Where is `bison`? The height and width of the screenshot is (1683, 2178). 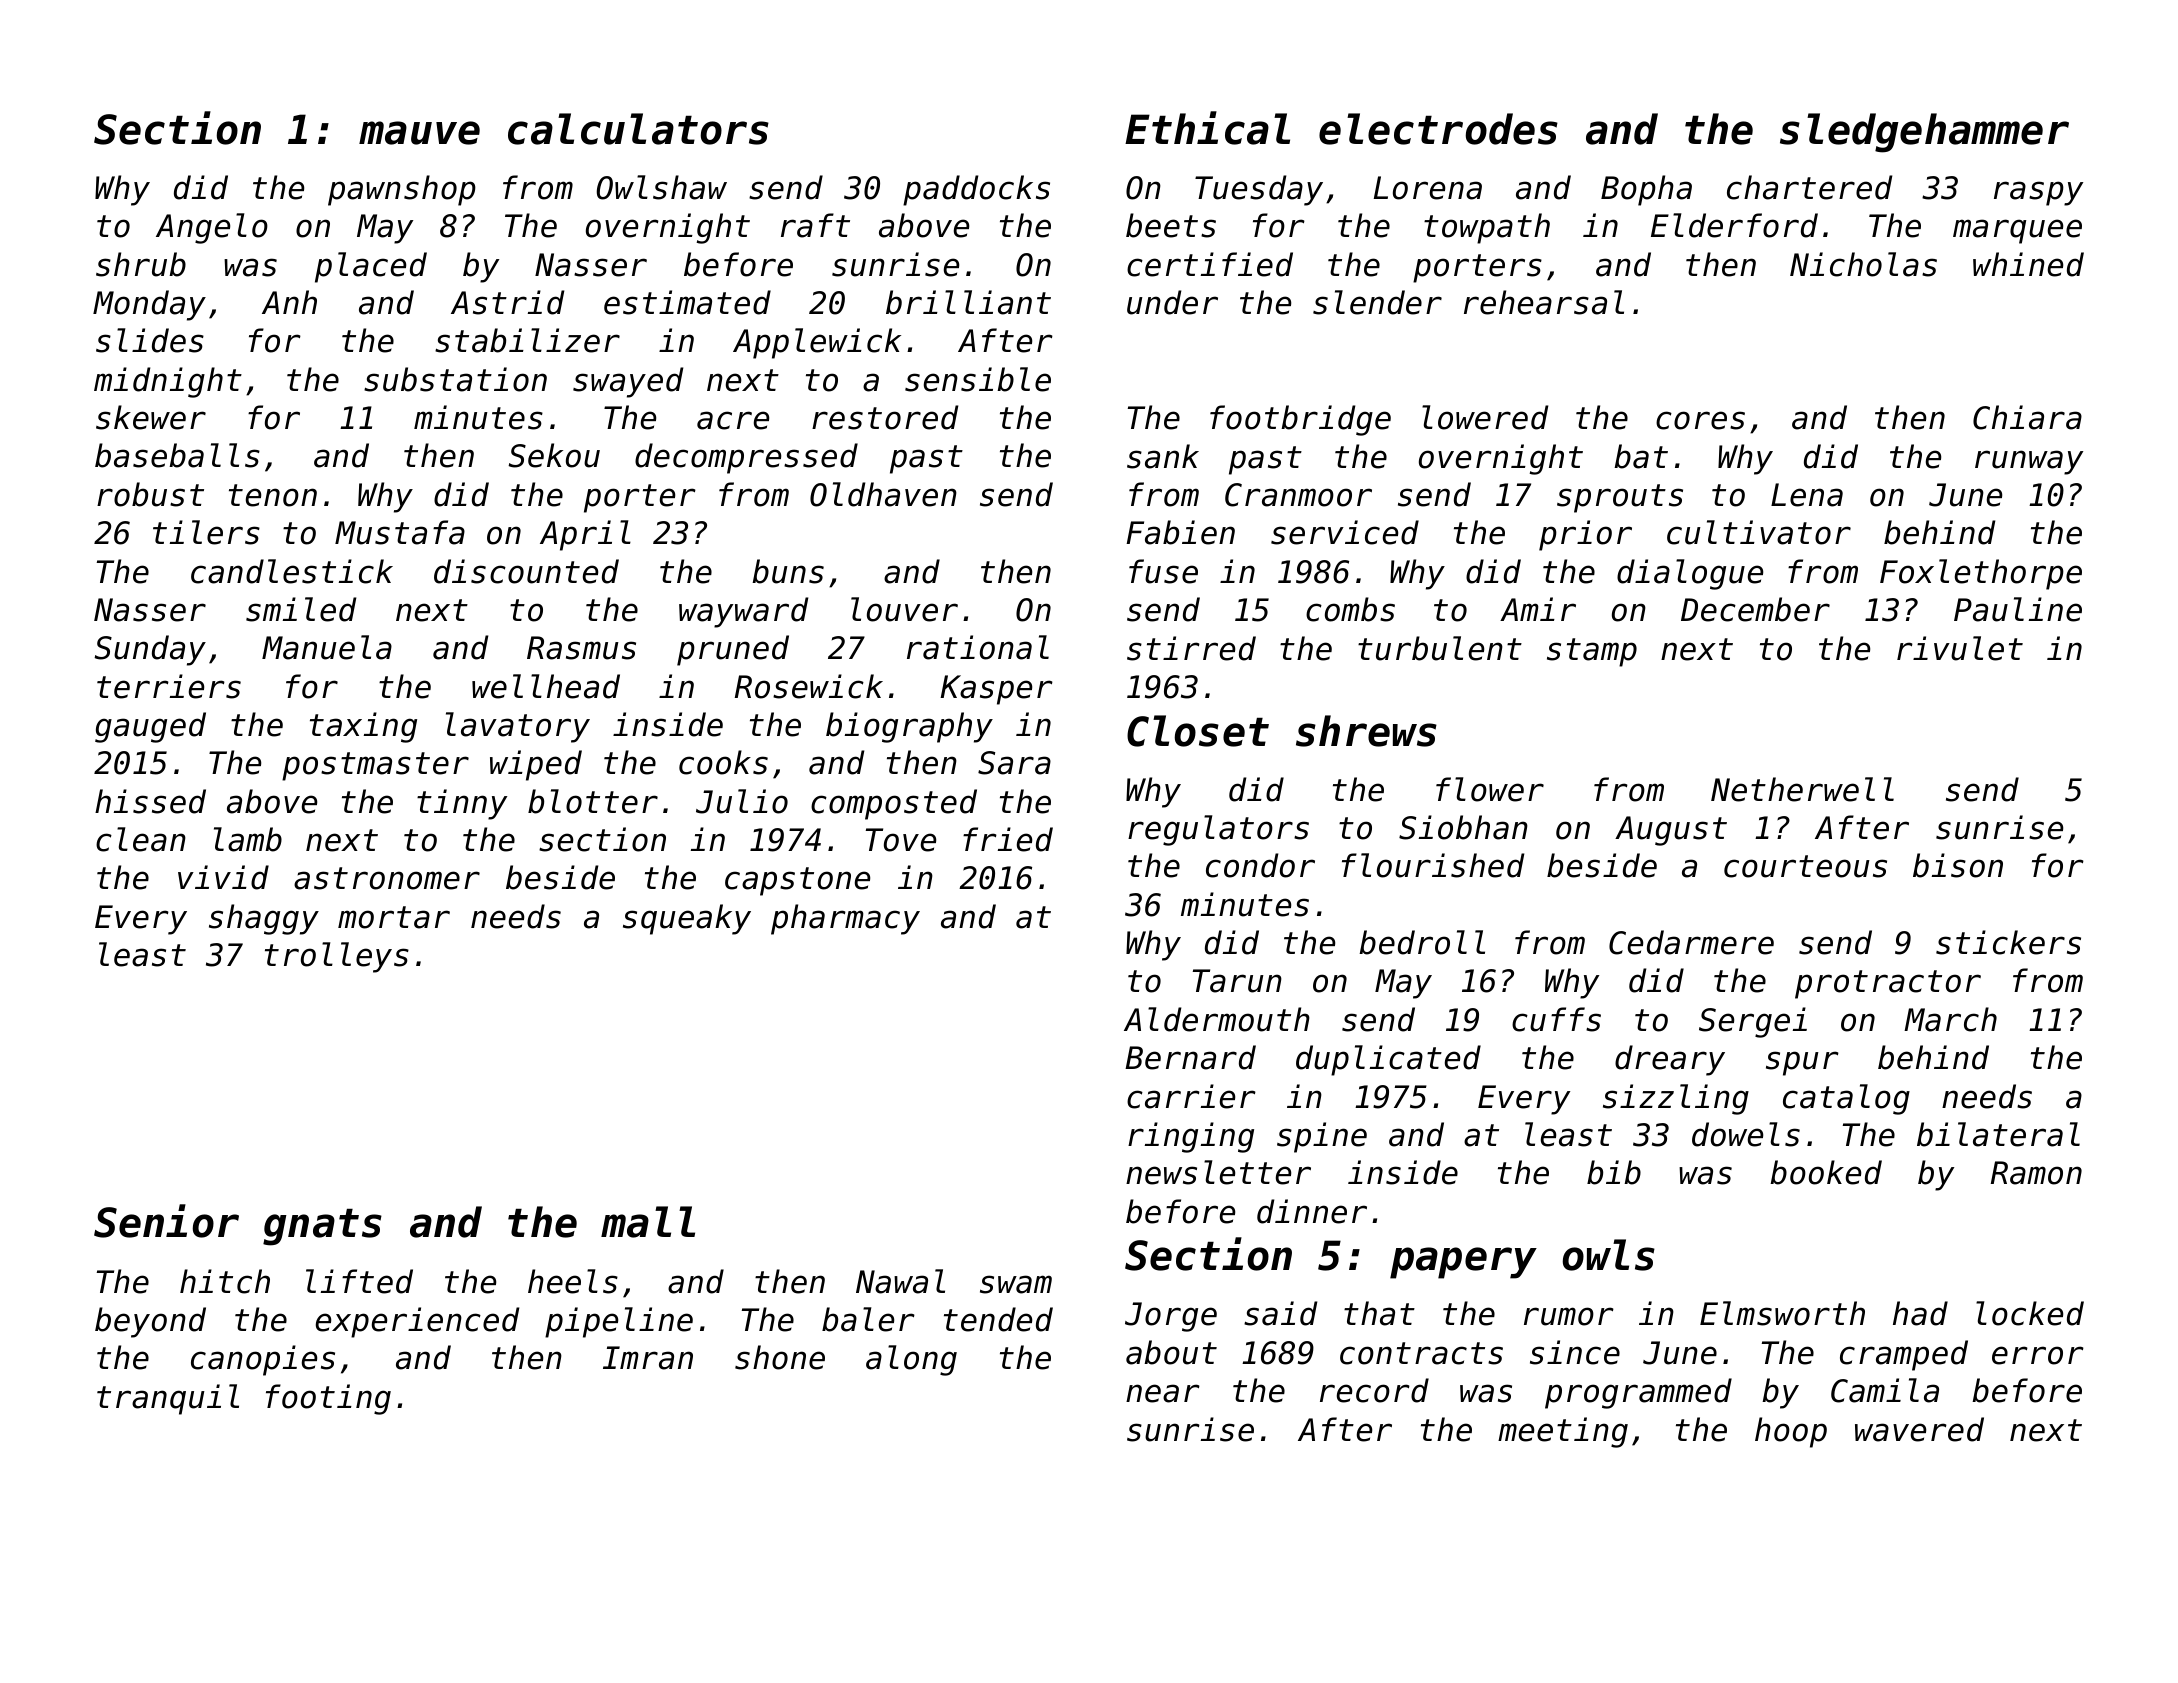 bison is located at coordinates (1958, 865).
